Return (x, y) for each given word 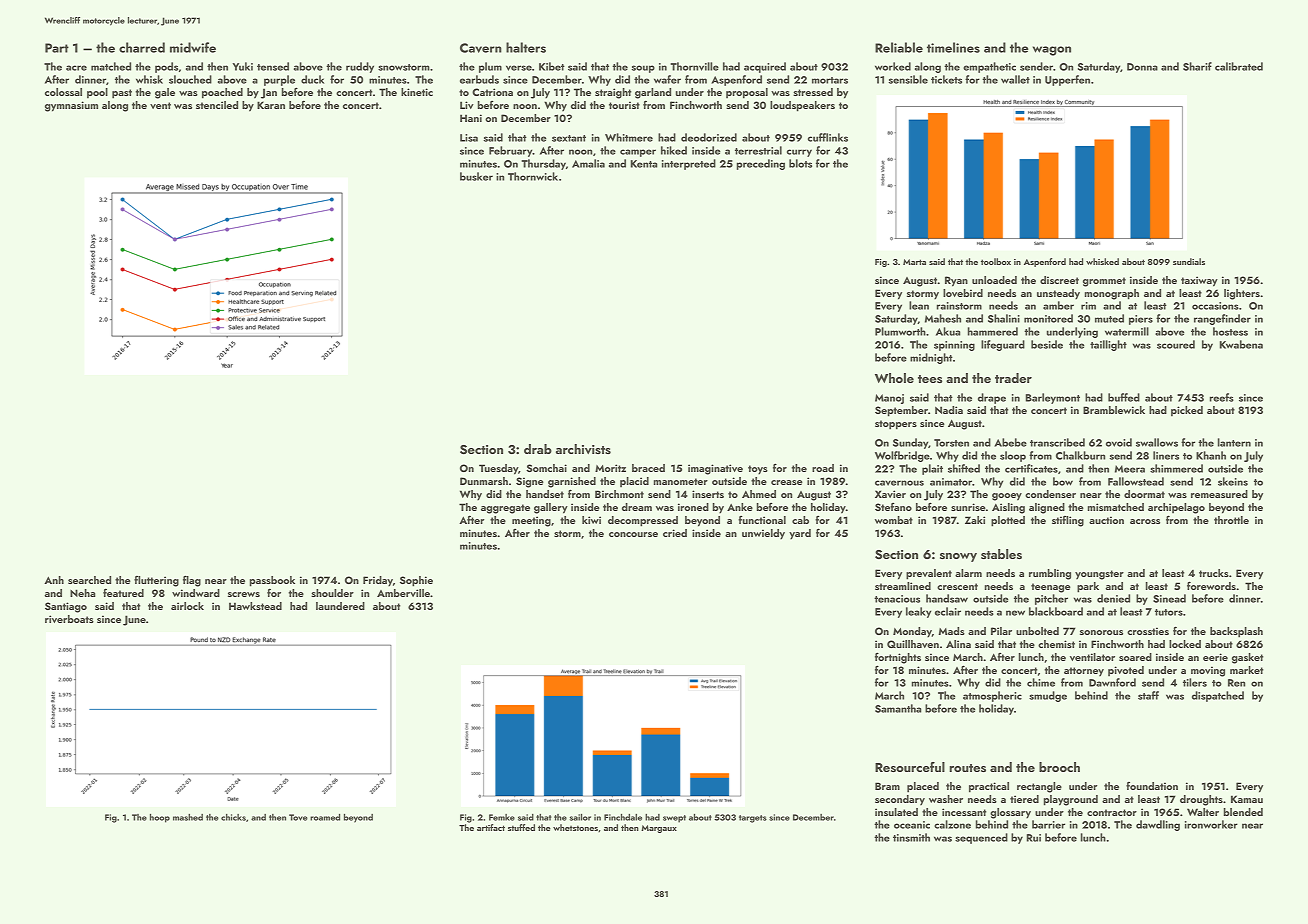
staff (1148, 695)
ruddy (360, 67)
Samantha (898, 708)
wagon (1052, 51)
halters (526, 47)
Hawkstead (255, 606)
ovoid (1119, 442)
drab (538, 449)
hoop (160, 818)
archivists (583, 449)
